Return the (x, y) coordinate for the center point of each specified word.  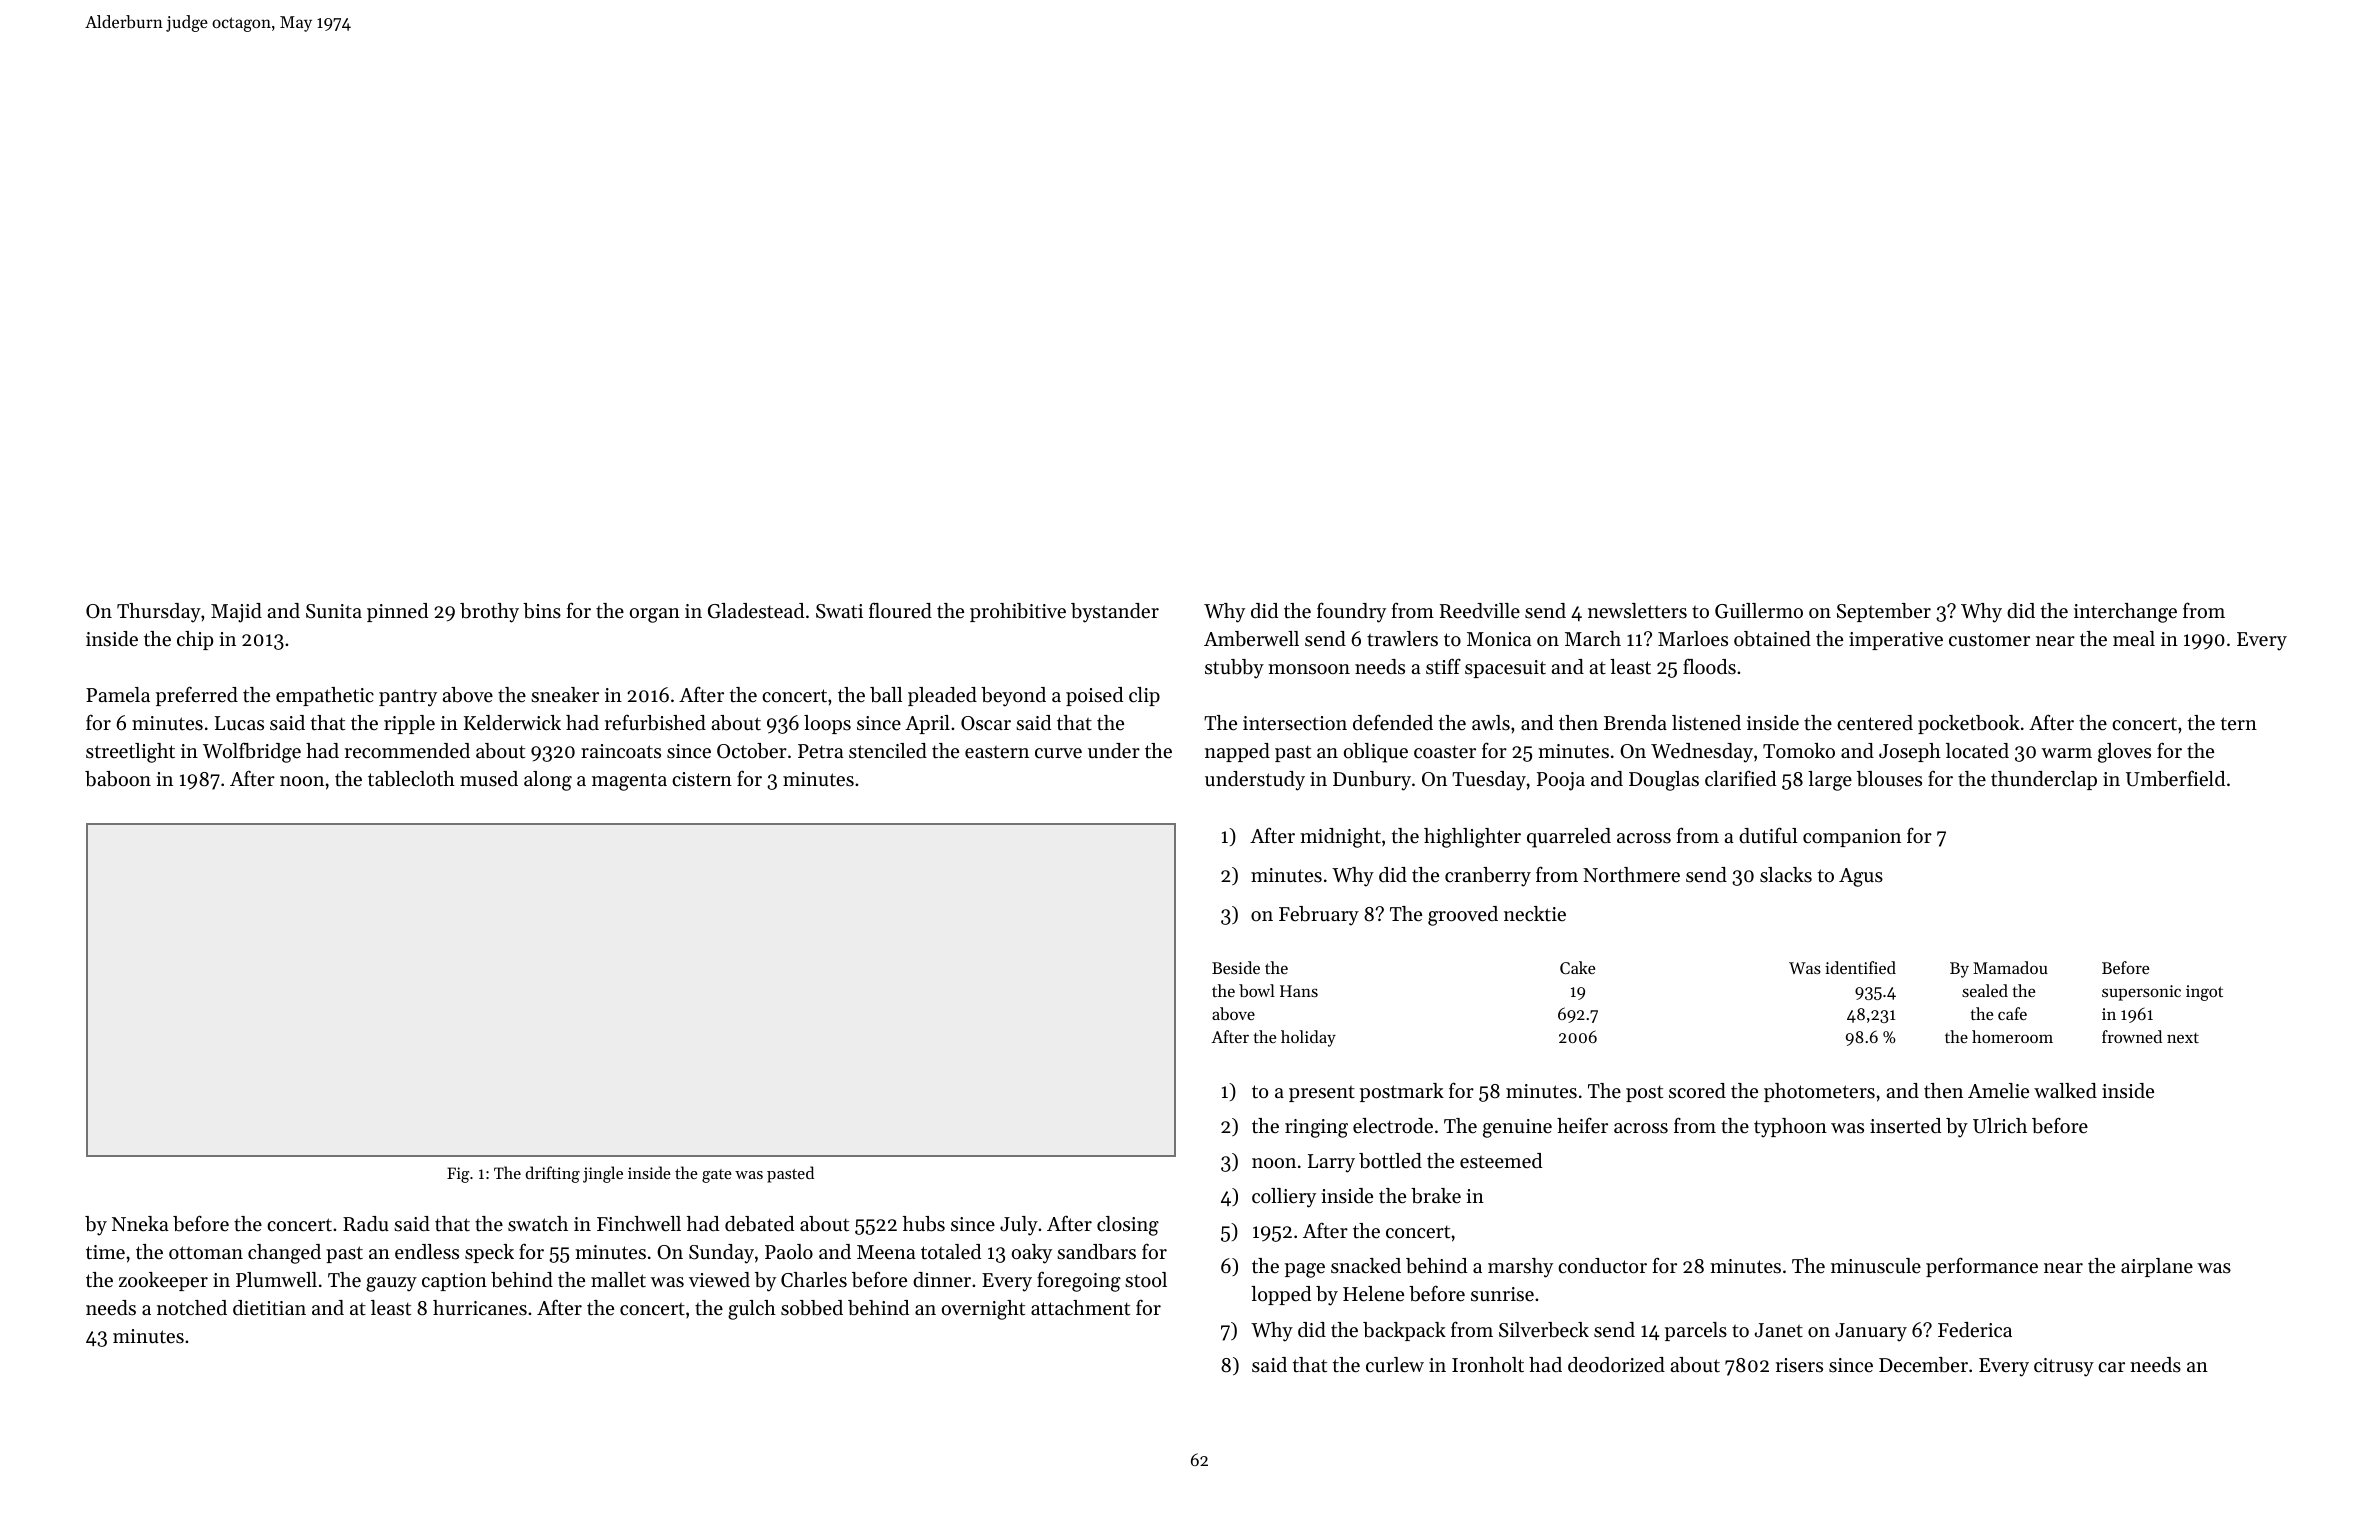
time (105, 1252)
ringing (1316, 1128)
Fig (458, 1175)
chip (195, 640)
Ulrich (2000, 1125)
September (1884, 612)
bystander (1115, 613)
